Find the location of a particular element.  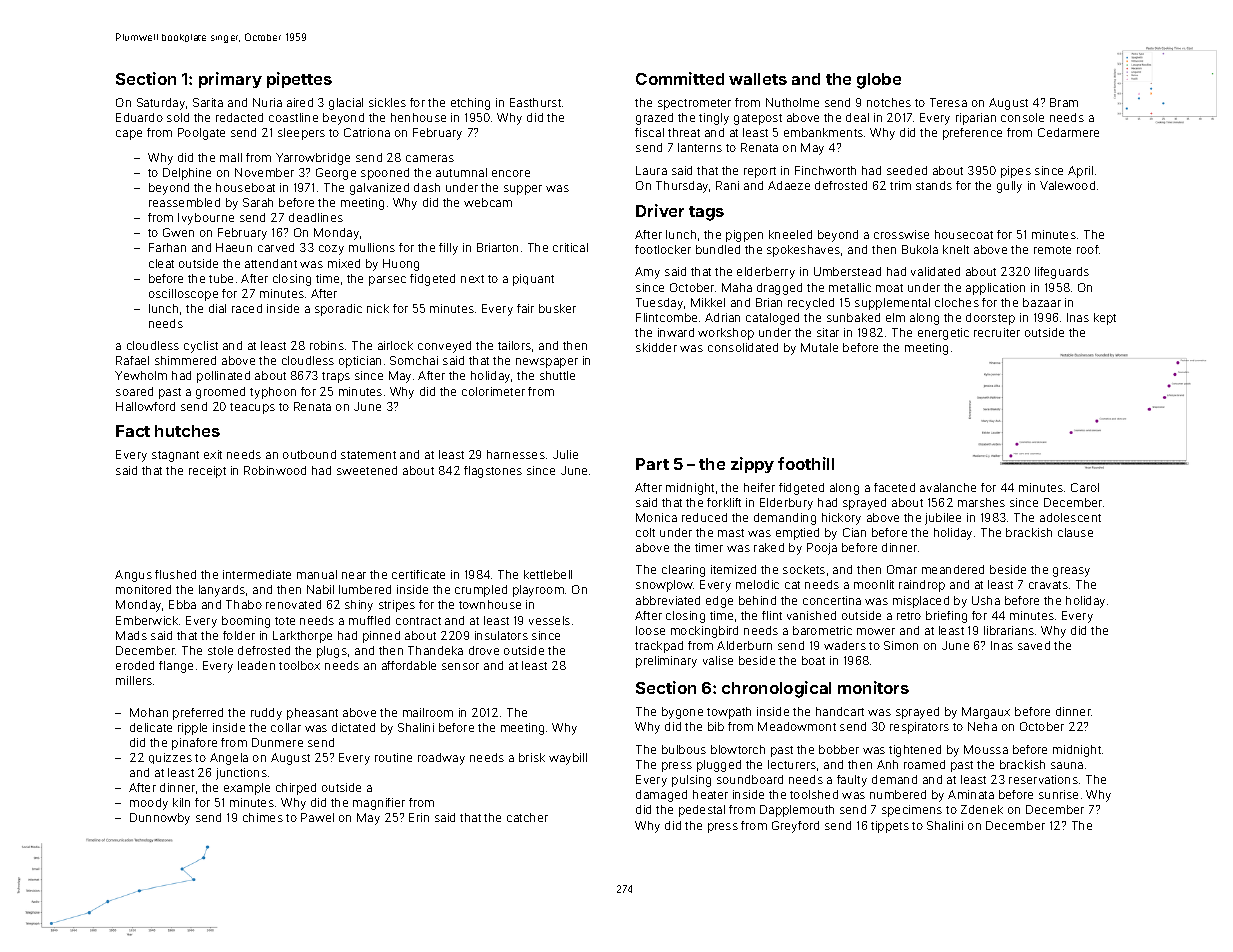

Greyford is located at coordinates (795, 827).
